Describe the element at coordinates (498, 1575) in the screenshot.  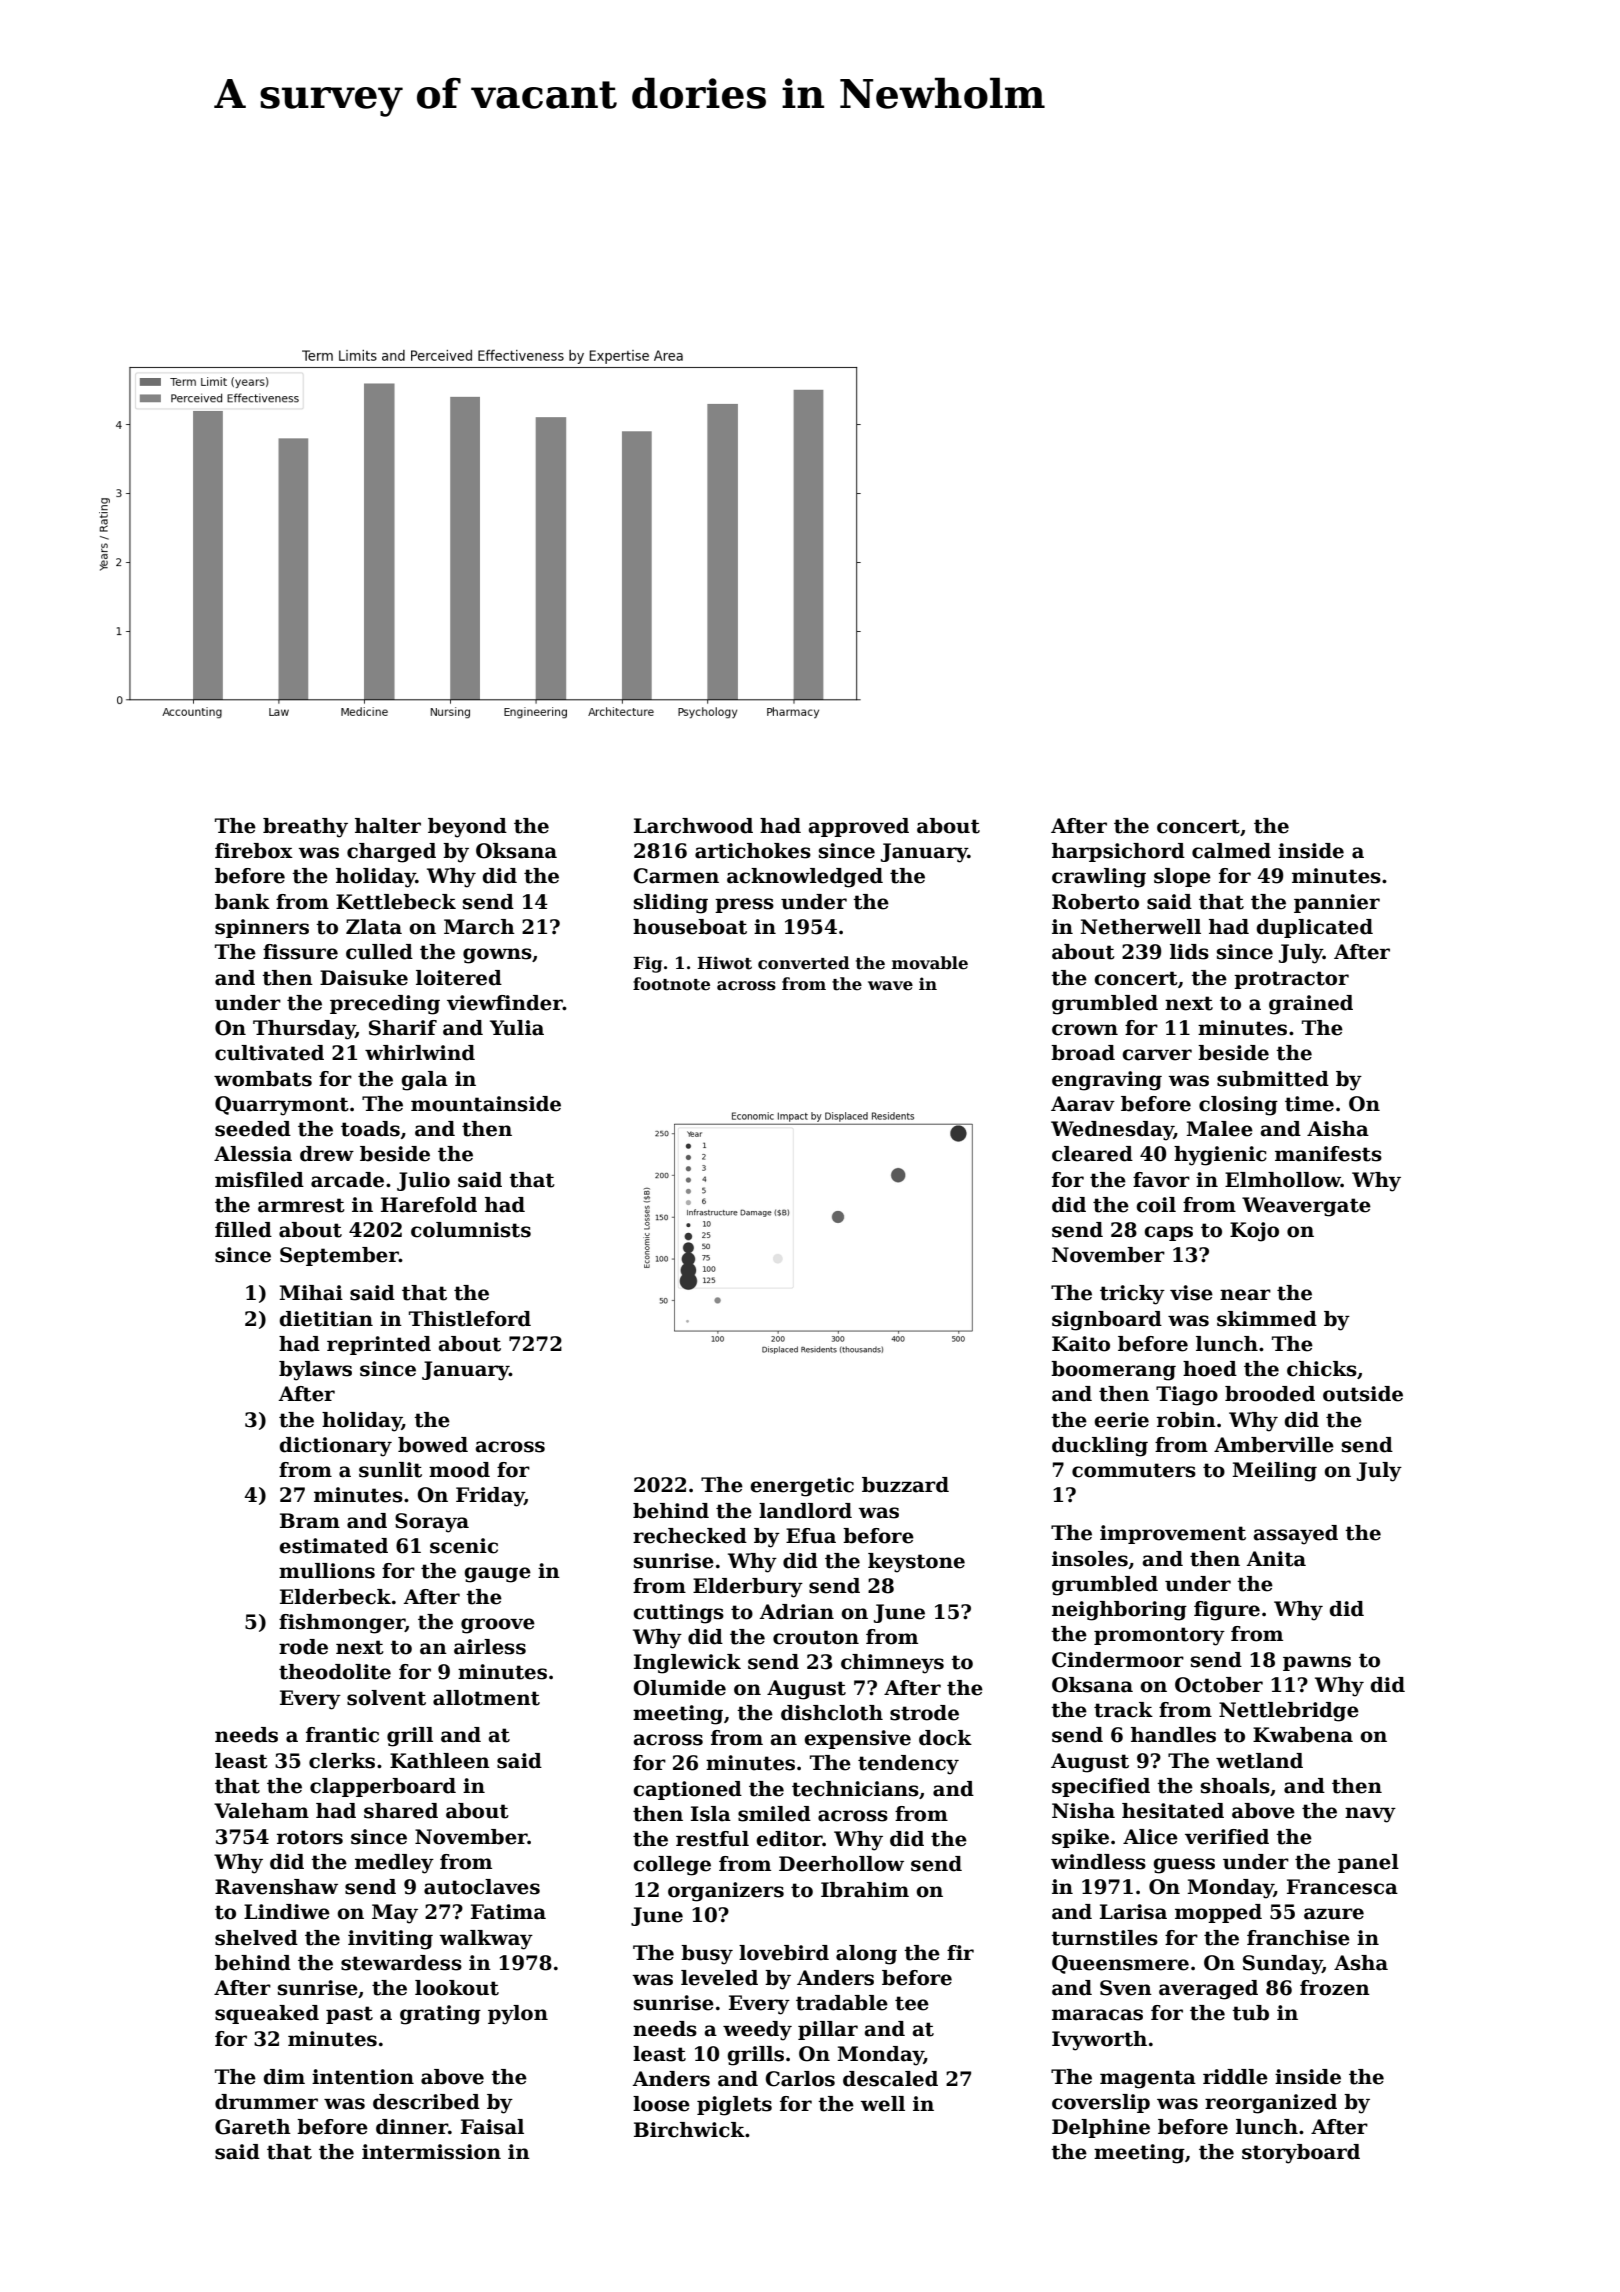
I see `gauge` at that location.
